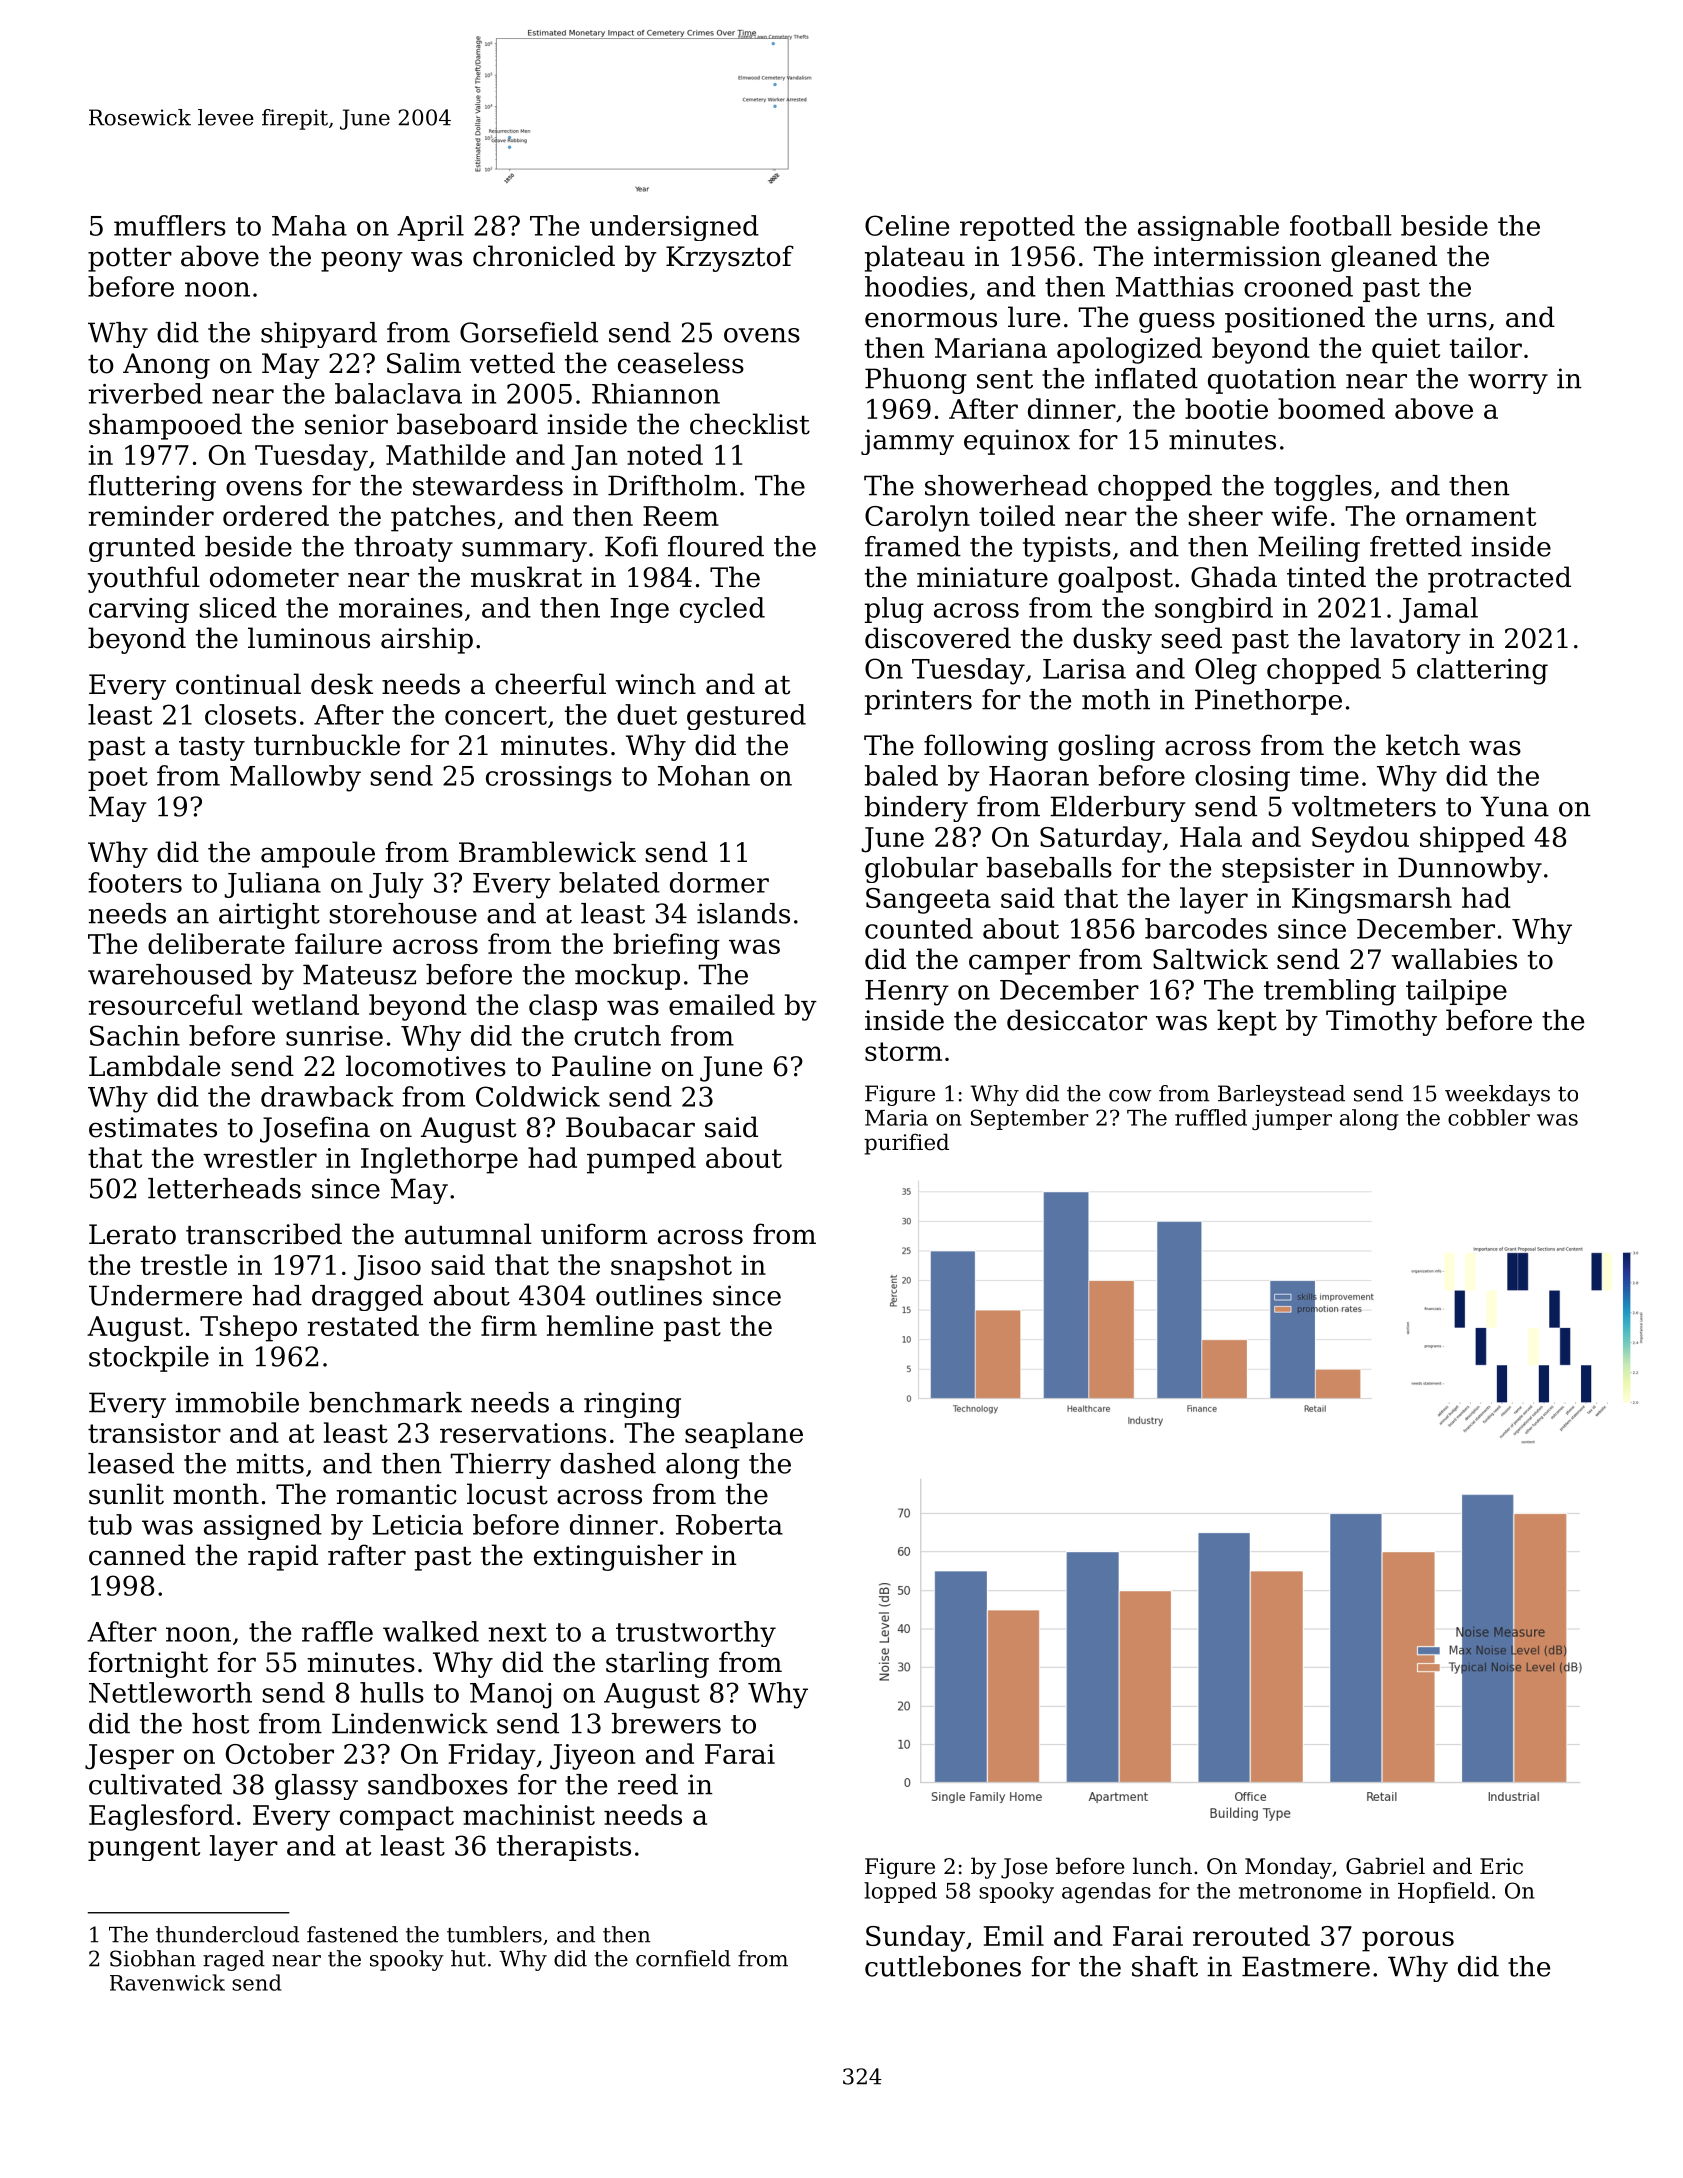 This screenshot has height=2178, width=1683. What do you see at coordinates (1306, 1966) in the screenshot?
I see `Eastmere` at bounding box center [1306, 1966].
